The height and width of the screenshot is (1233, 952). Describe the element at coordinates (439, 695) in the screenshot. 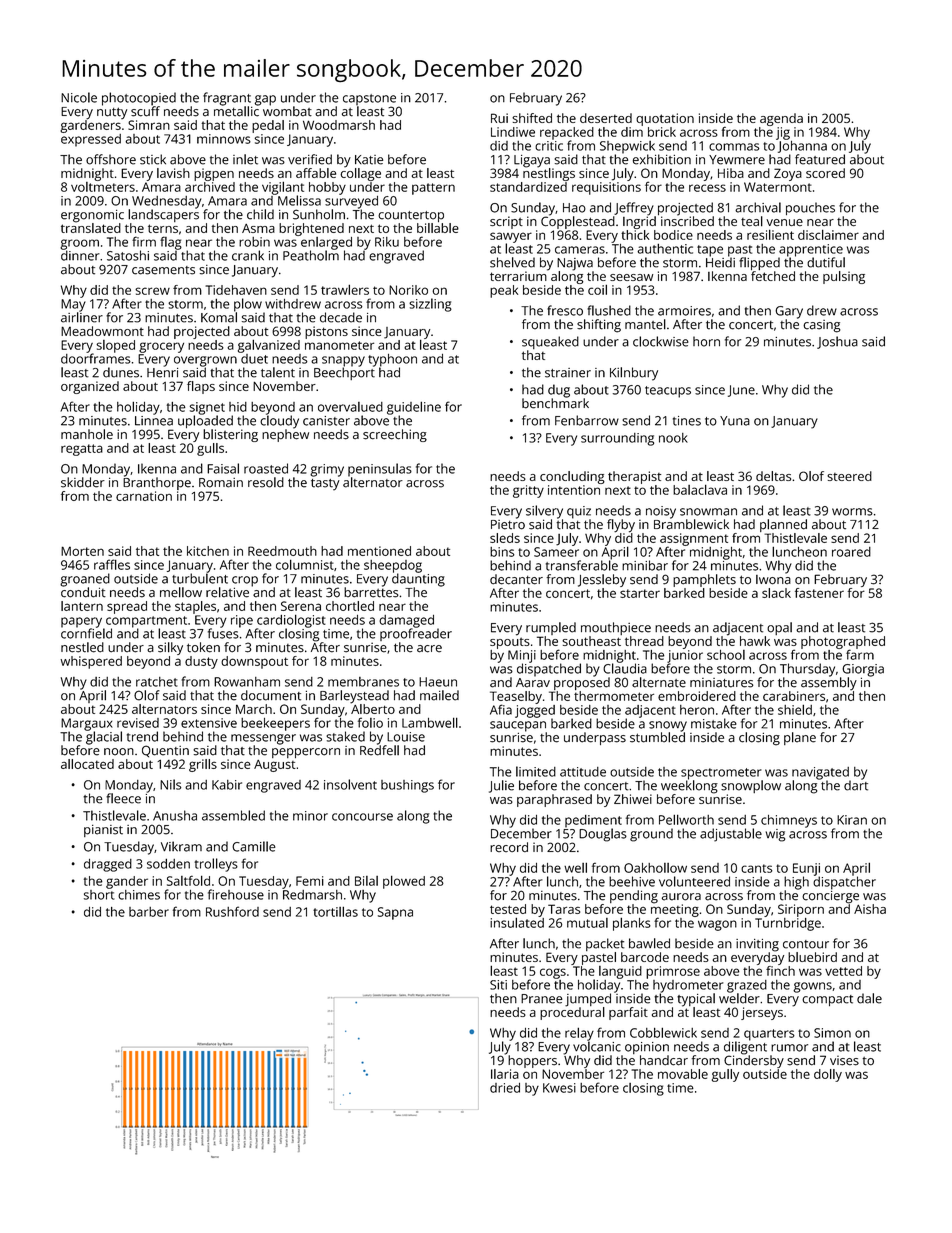

I see `mailed` at that location.
